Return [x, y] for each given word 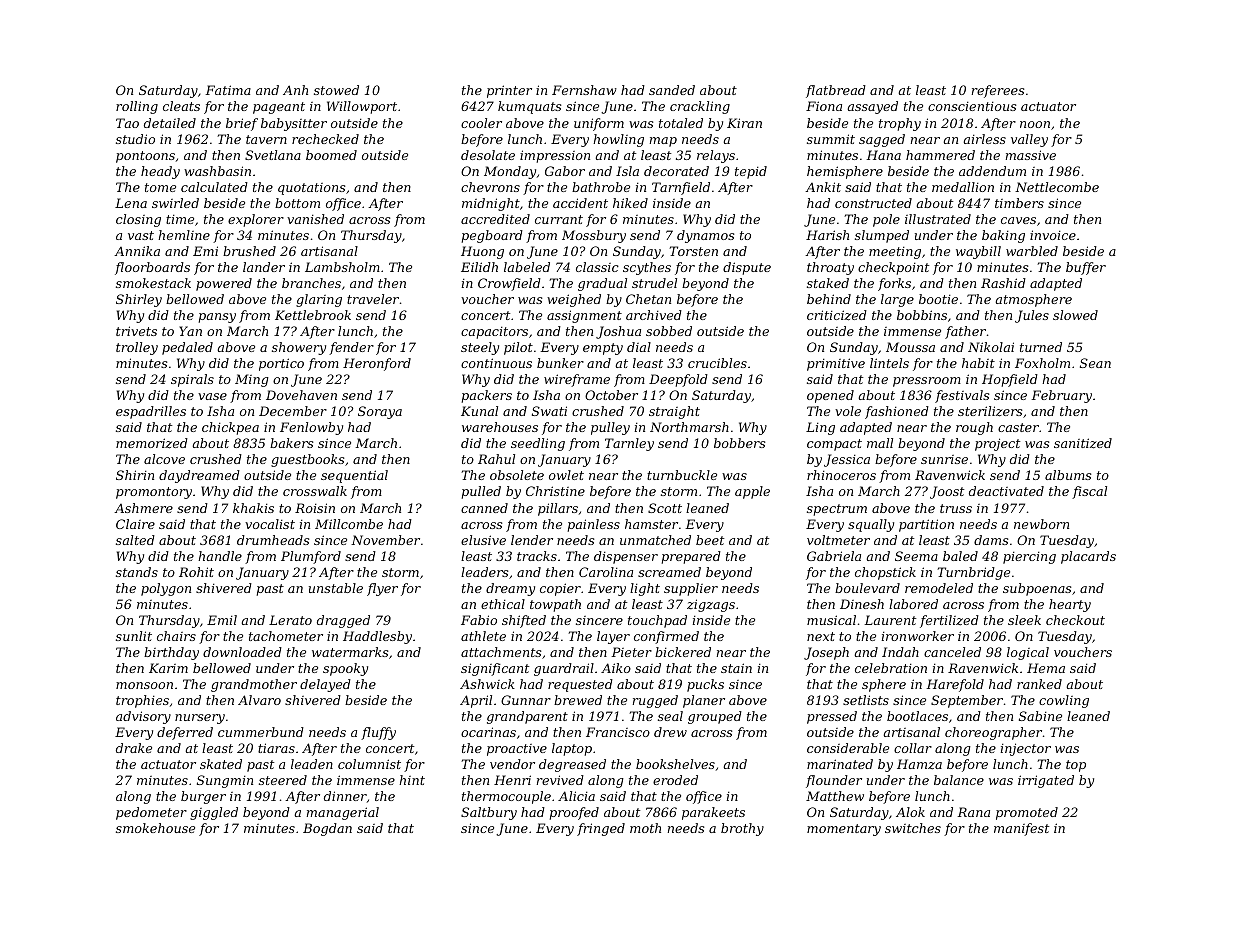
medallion [963, 187]
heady [160, 172]
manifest [1021, 829]
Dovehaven [301, 395]
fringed [601, 829]
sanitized [1083, 443]
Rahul [496, 459]
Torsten [693, 251]
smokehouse [155, 828]
